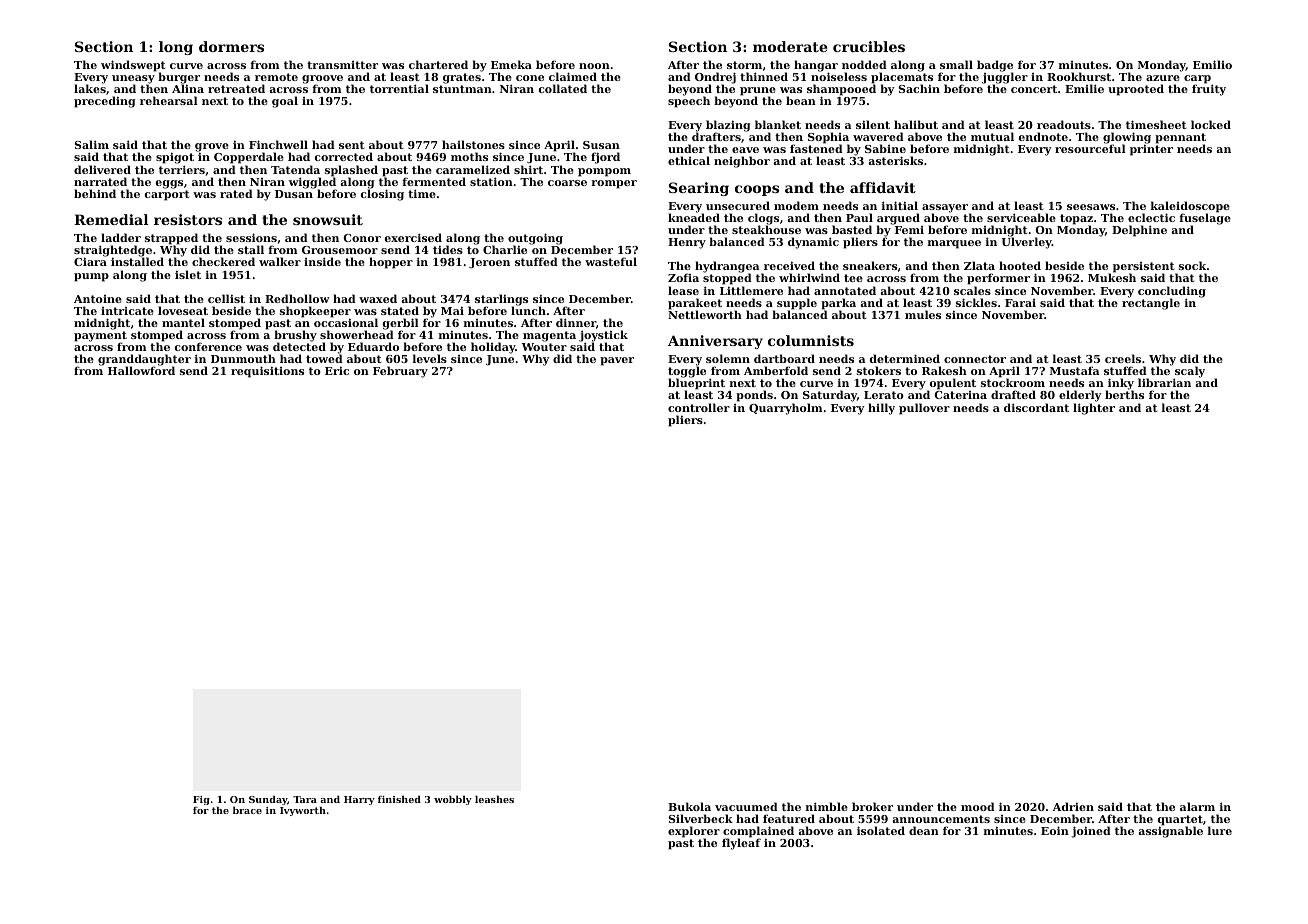  I want to click on Fig, so click(201, 800).
